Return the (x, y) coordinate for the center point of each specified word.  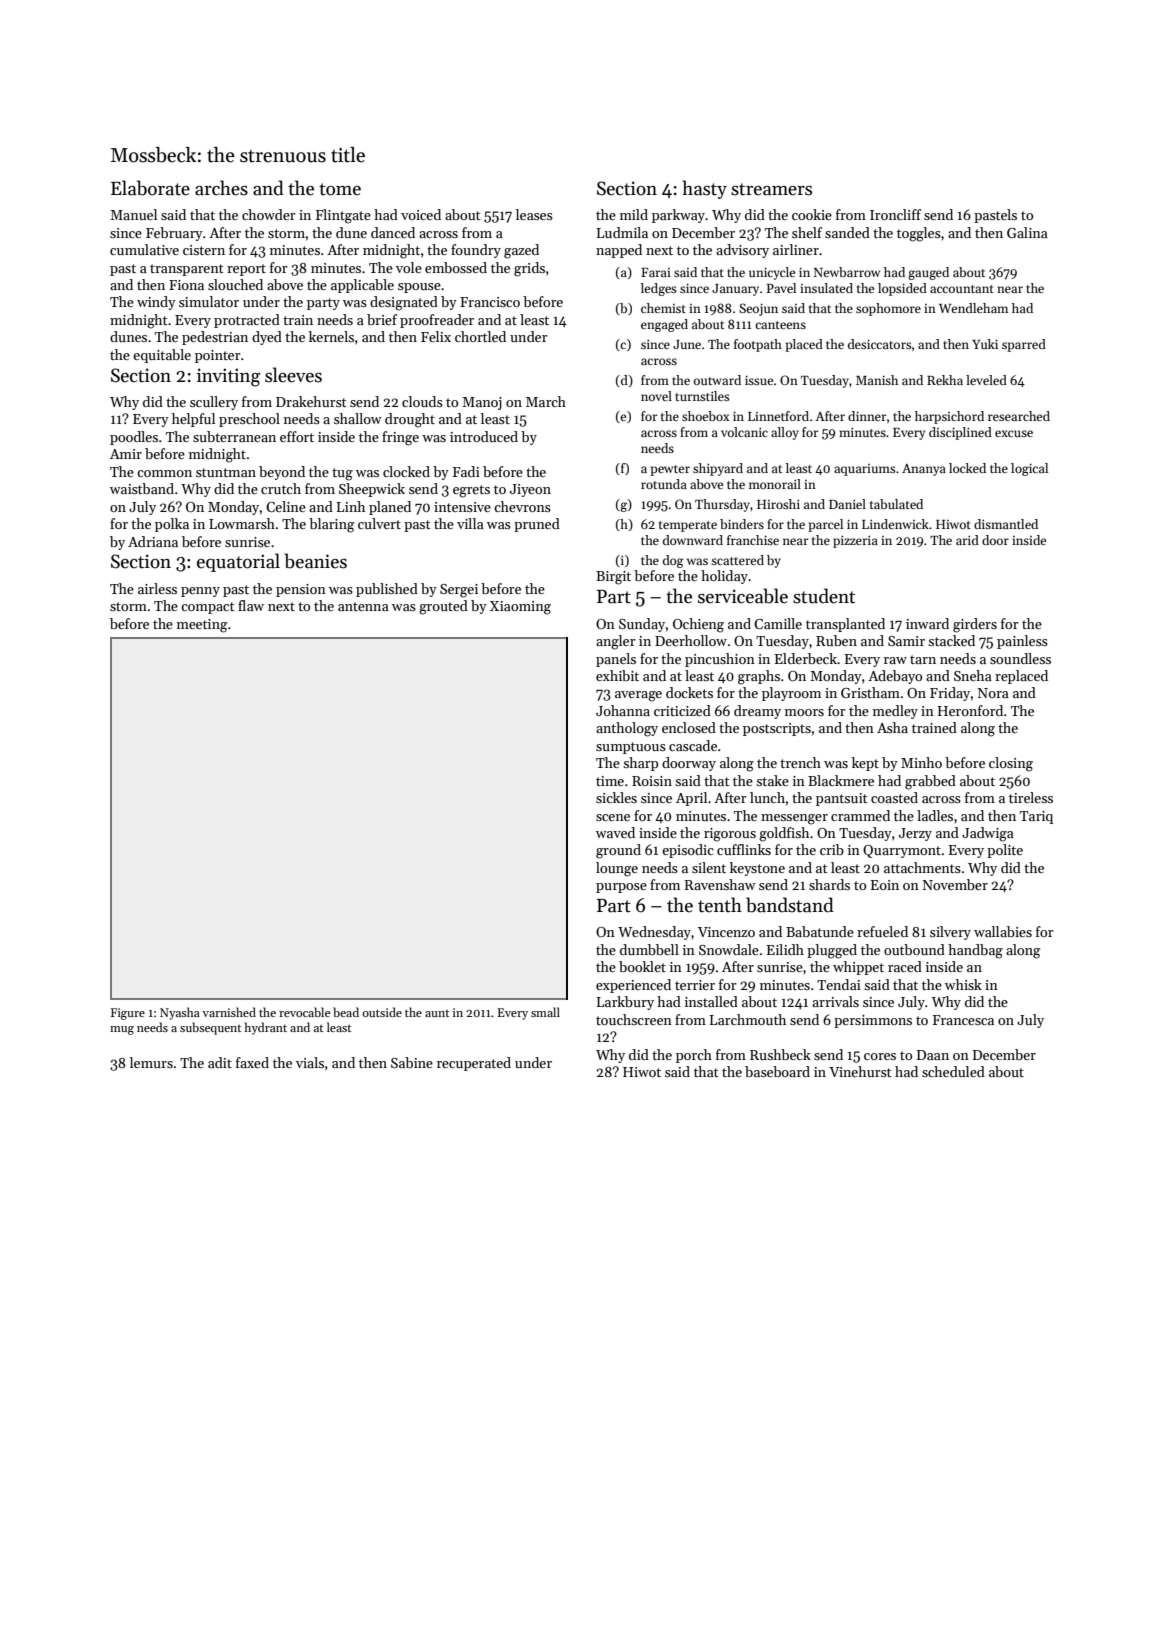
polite (1005, 851)
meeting (202, 626)
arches (221, 188)
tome (340, 189)
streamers (771, 189)
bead (346, 1012)
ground (618, 851)
